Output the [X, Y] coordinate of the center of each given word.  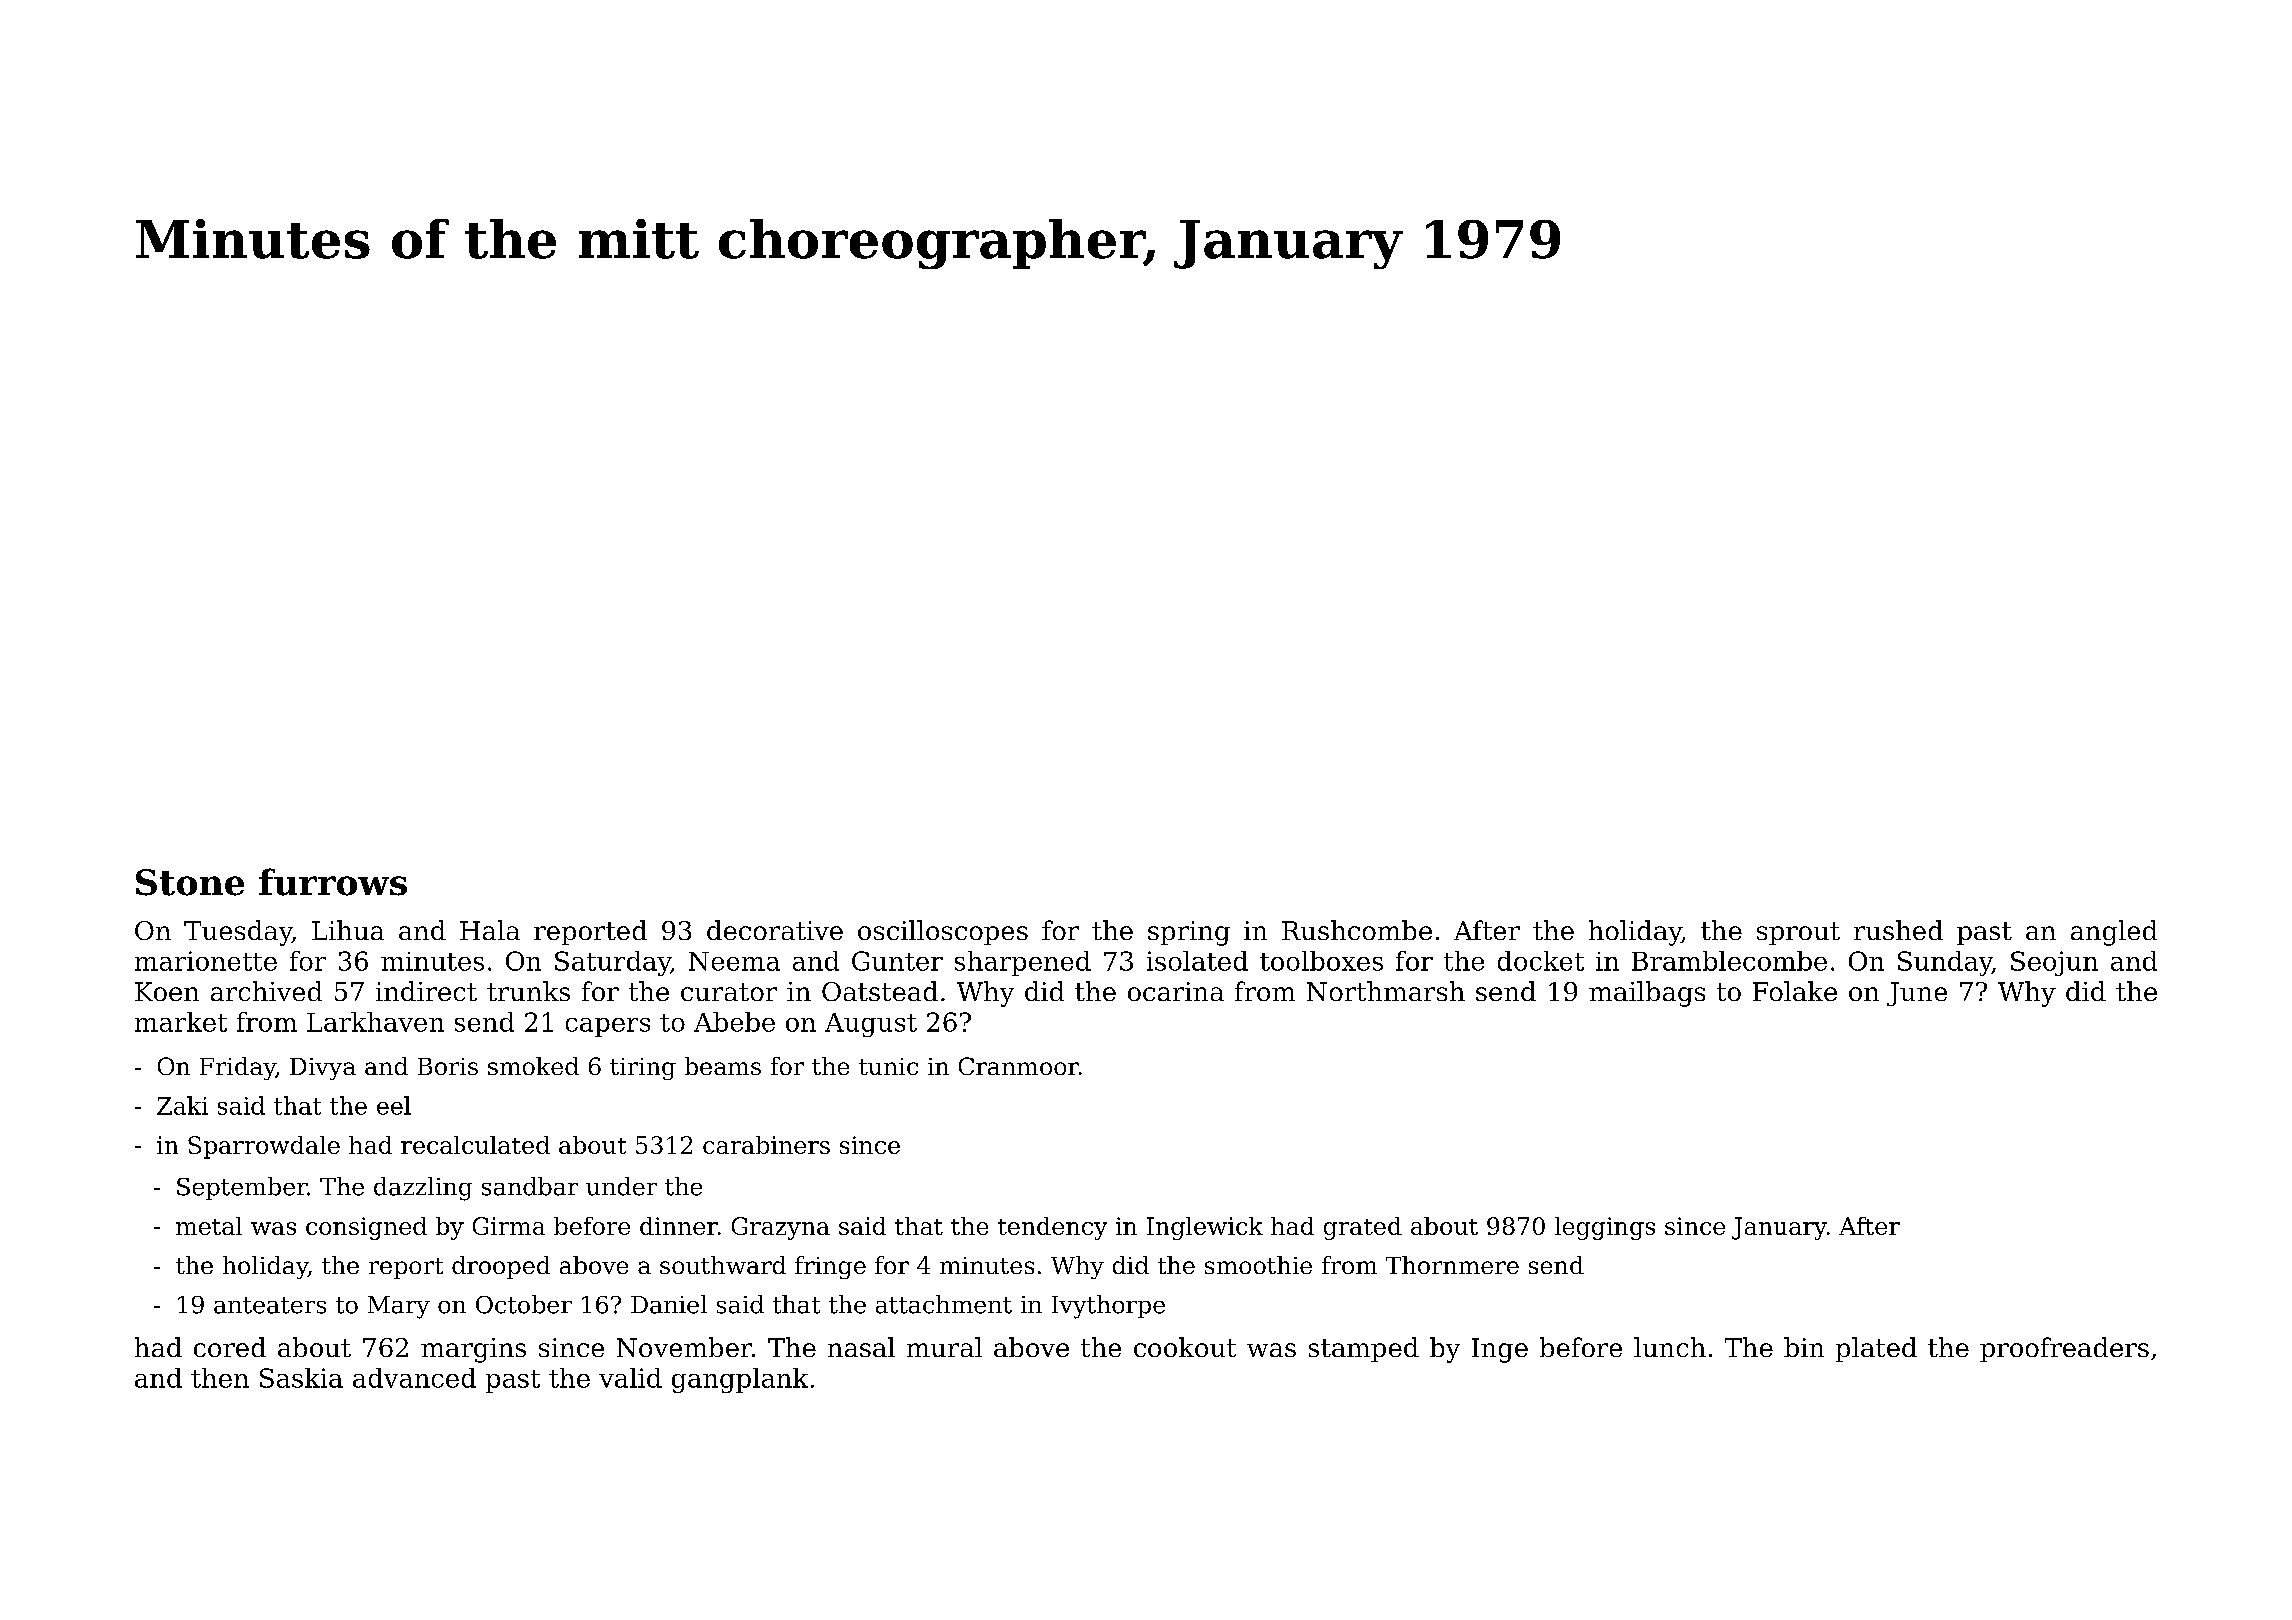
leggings [1605, 1228]
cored [230, 1347]
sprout [1798, 933]
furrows [333, 882]
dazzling [423, 1189]
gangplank [740, 1380]
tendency [1052, 1228]
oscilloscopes [943, 932]
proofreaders [2064, 1349]
